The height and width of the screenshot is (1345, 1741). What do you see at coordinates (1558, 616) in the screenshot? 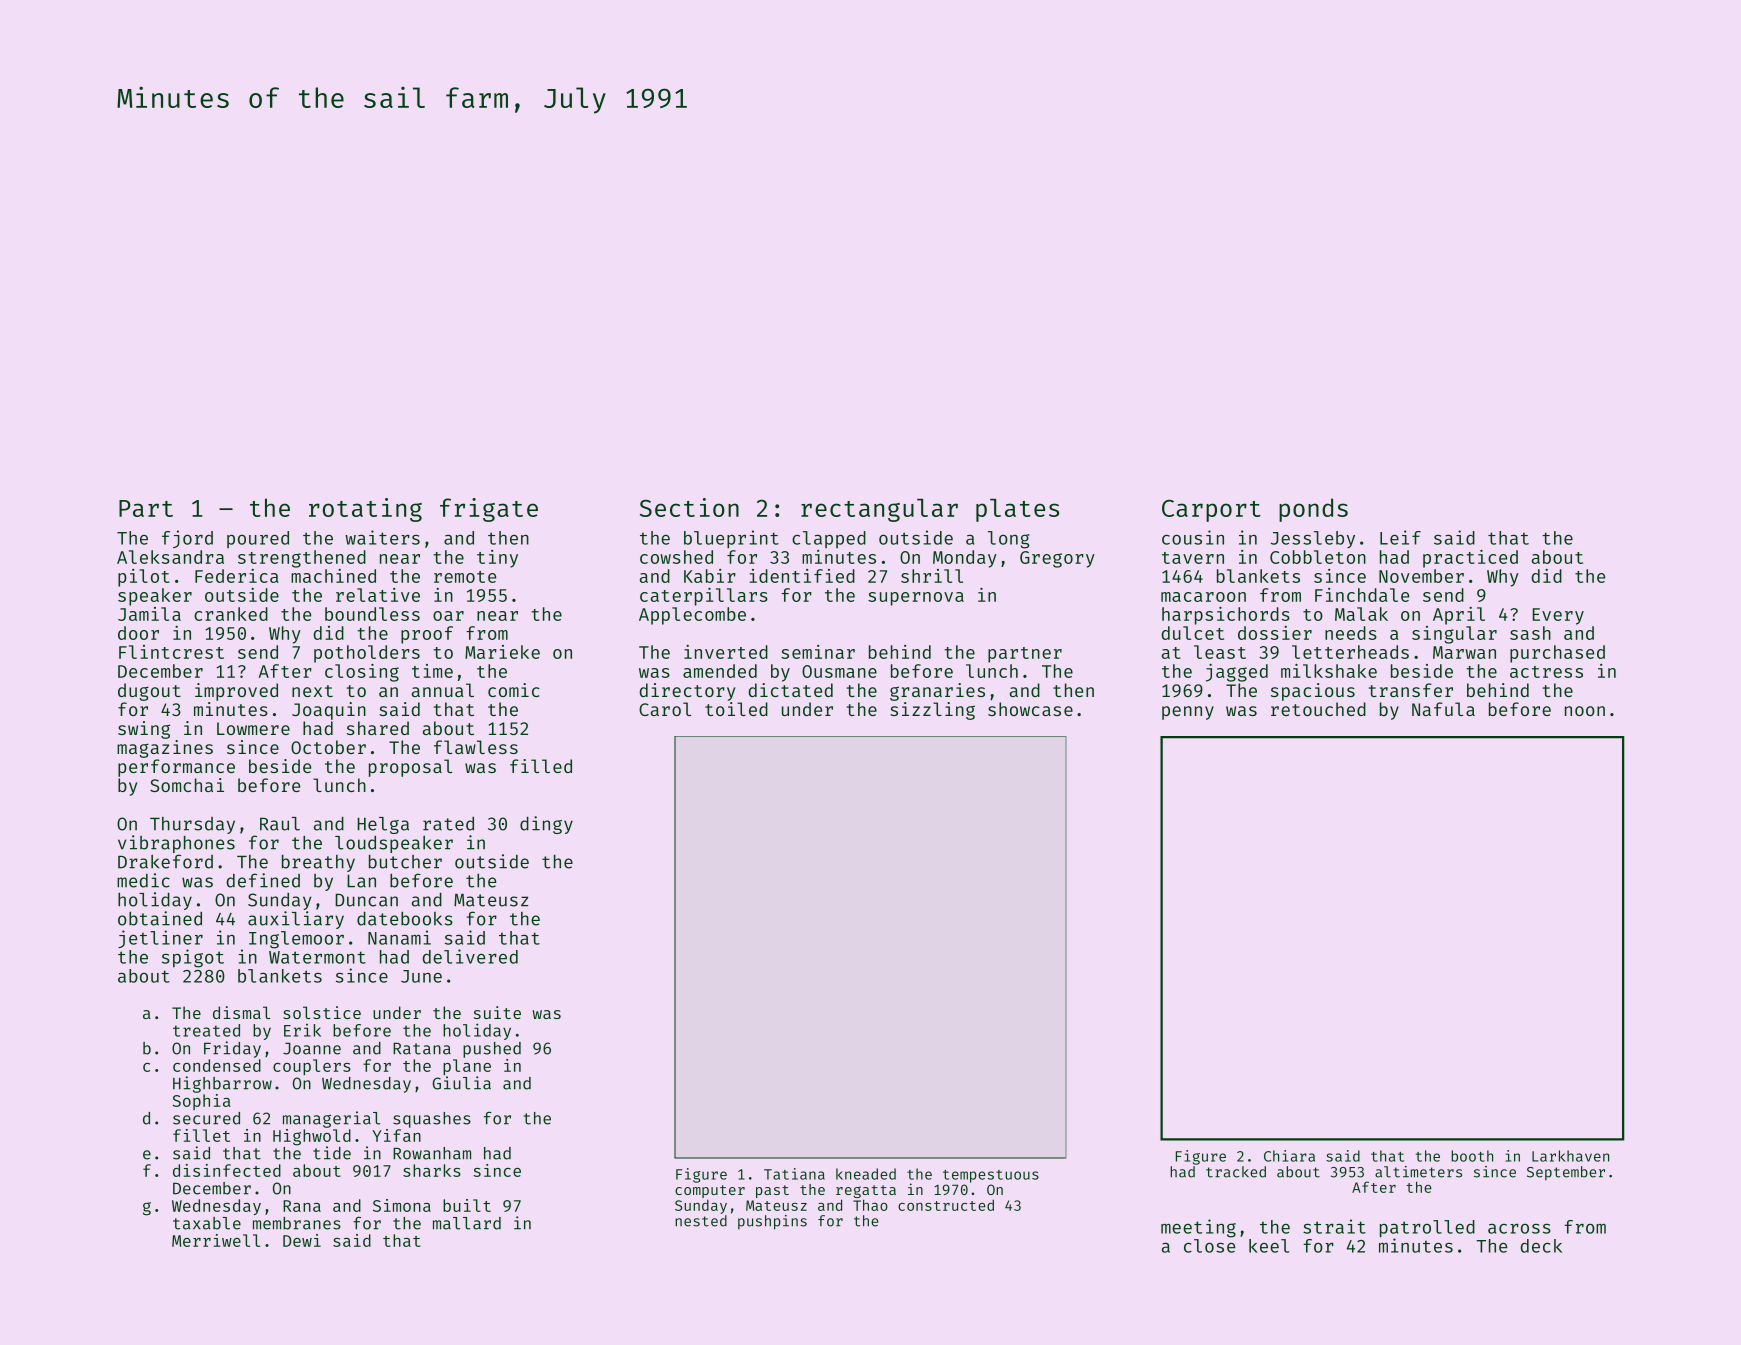
I see `Every` at bounding box center [1558, 616].
